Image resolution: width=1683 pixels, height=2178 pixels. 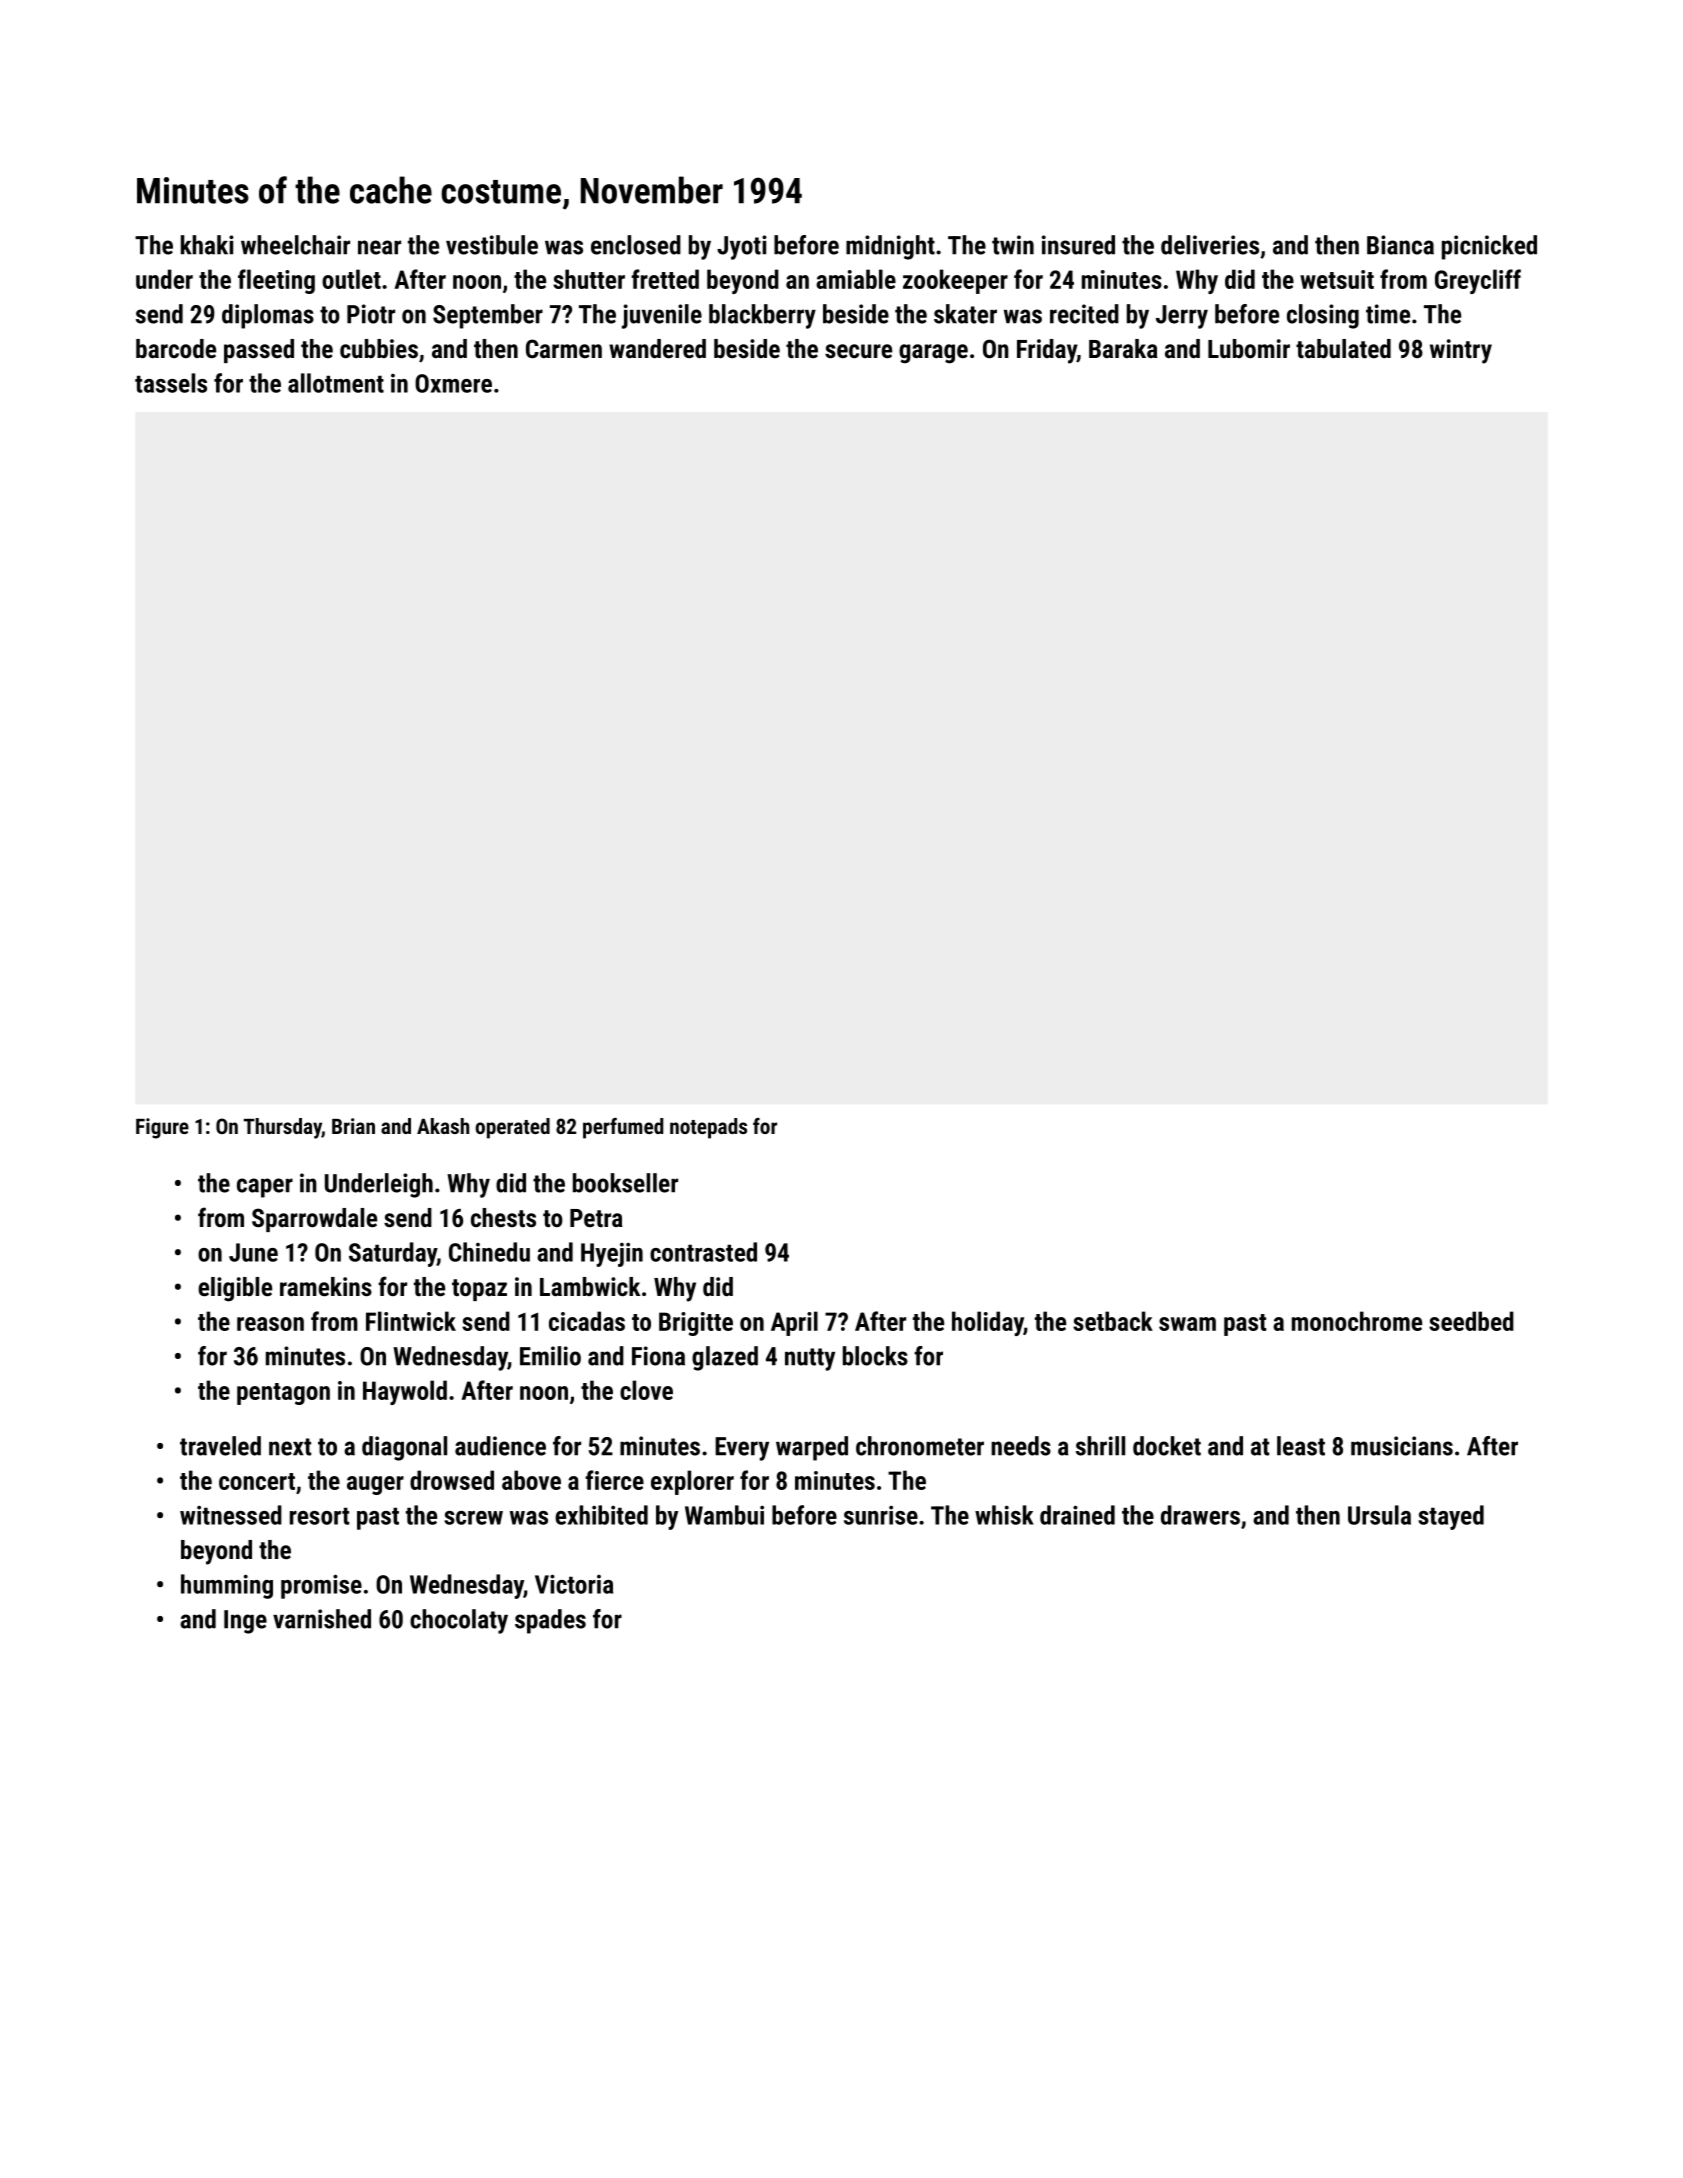 What do you see at coordinates (708, 1128) in the screenshot?
I see `notepads` at bounding box center [708, 1128].
